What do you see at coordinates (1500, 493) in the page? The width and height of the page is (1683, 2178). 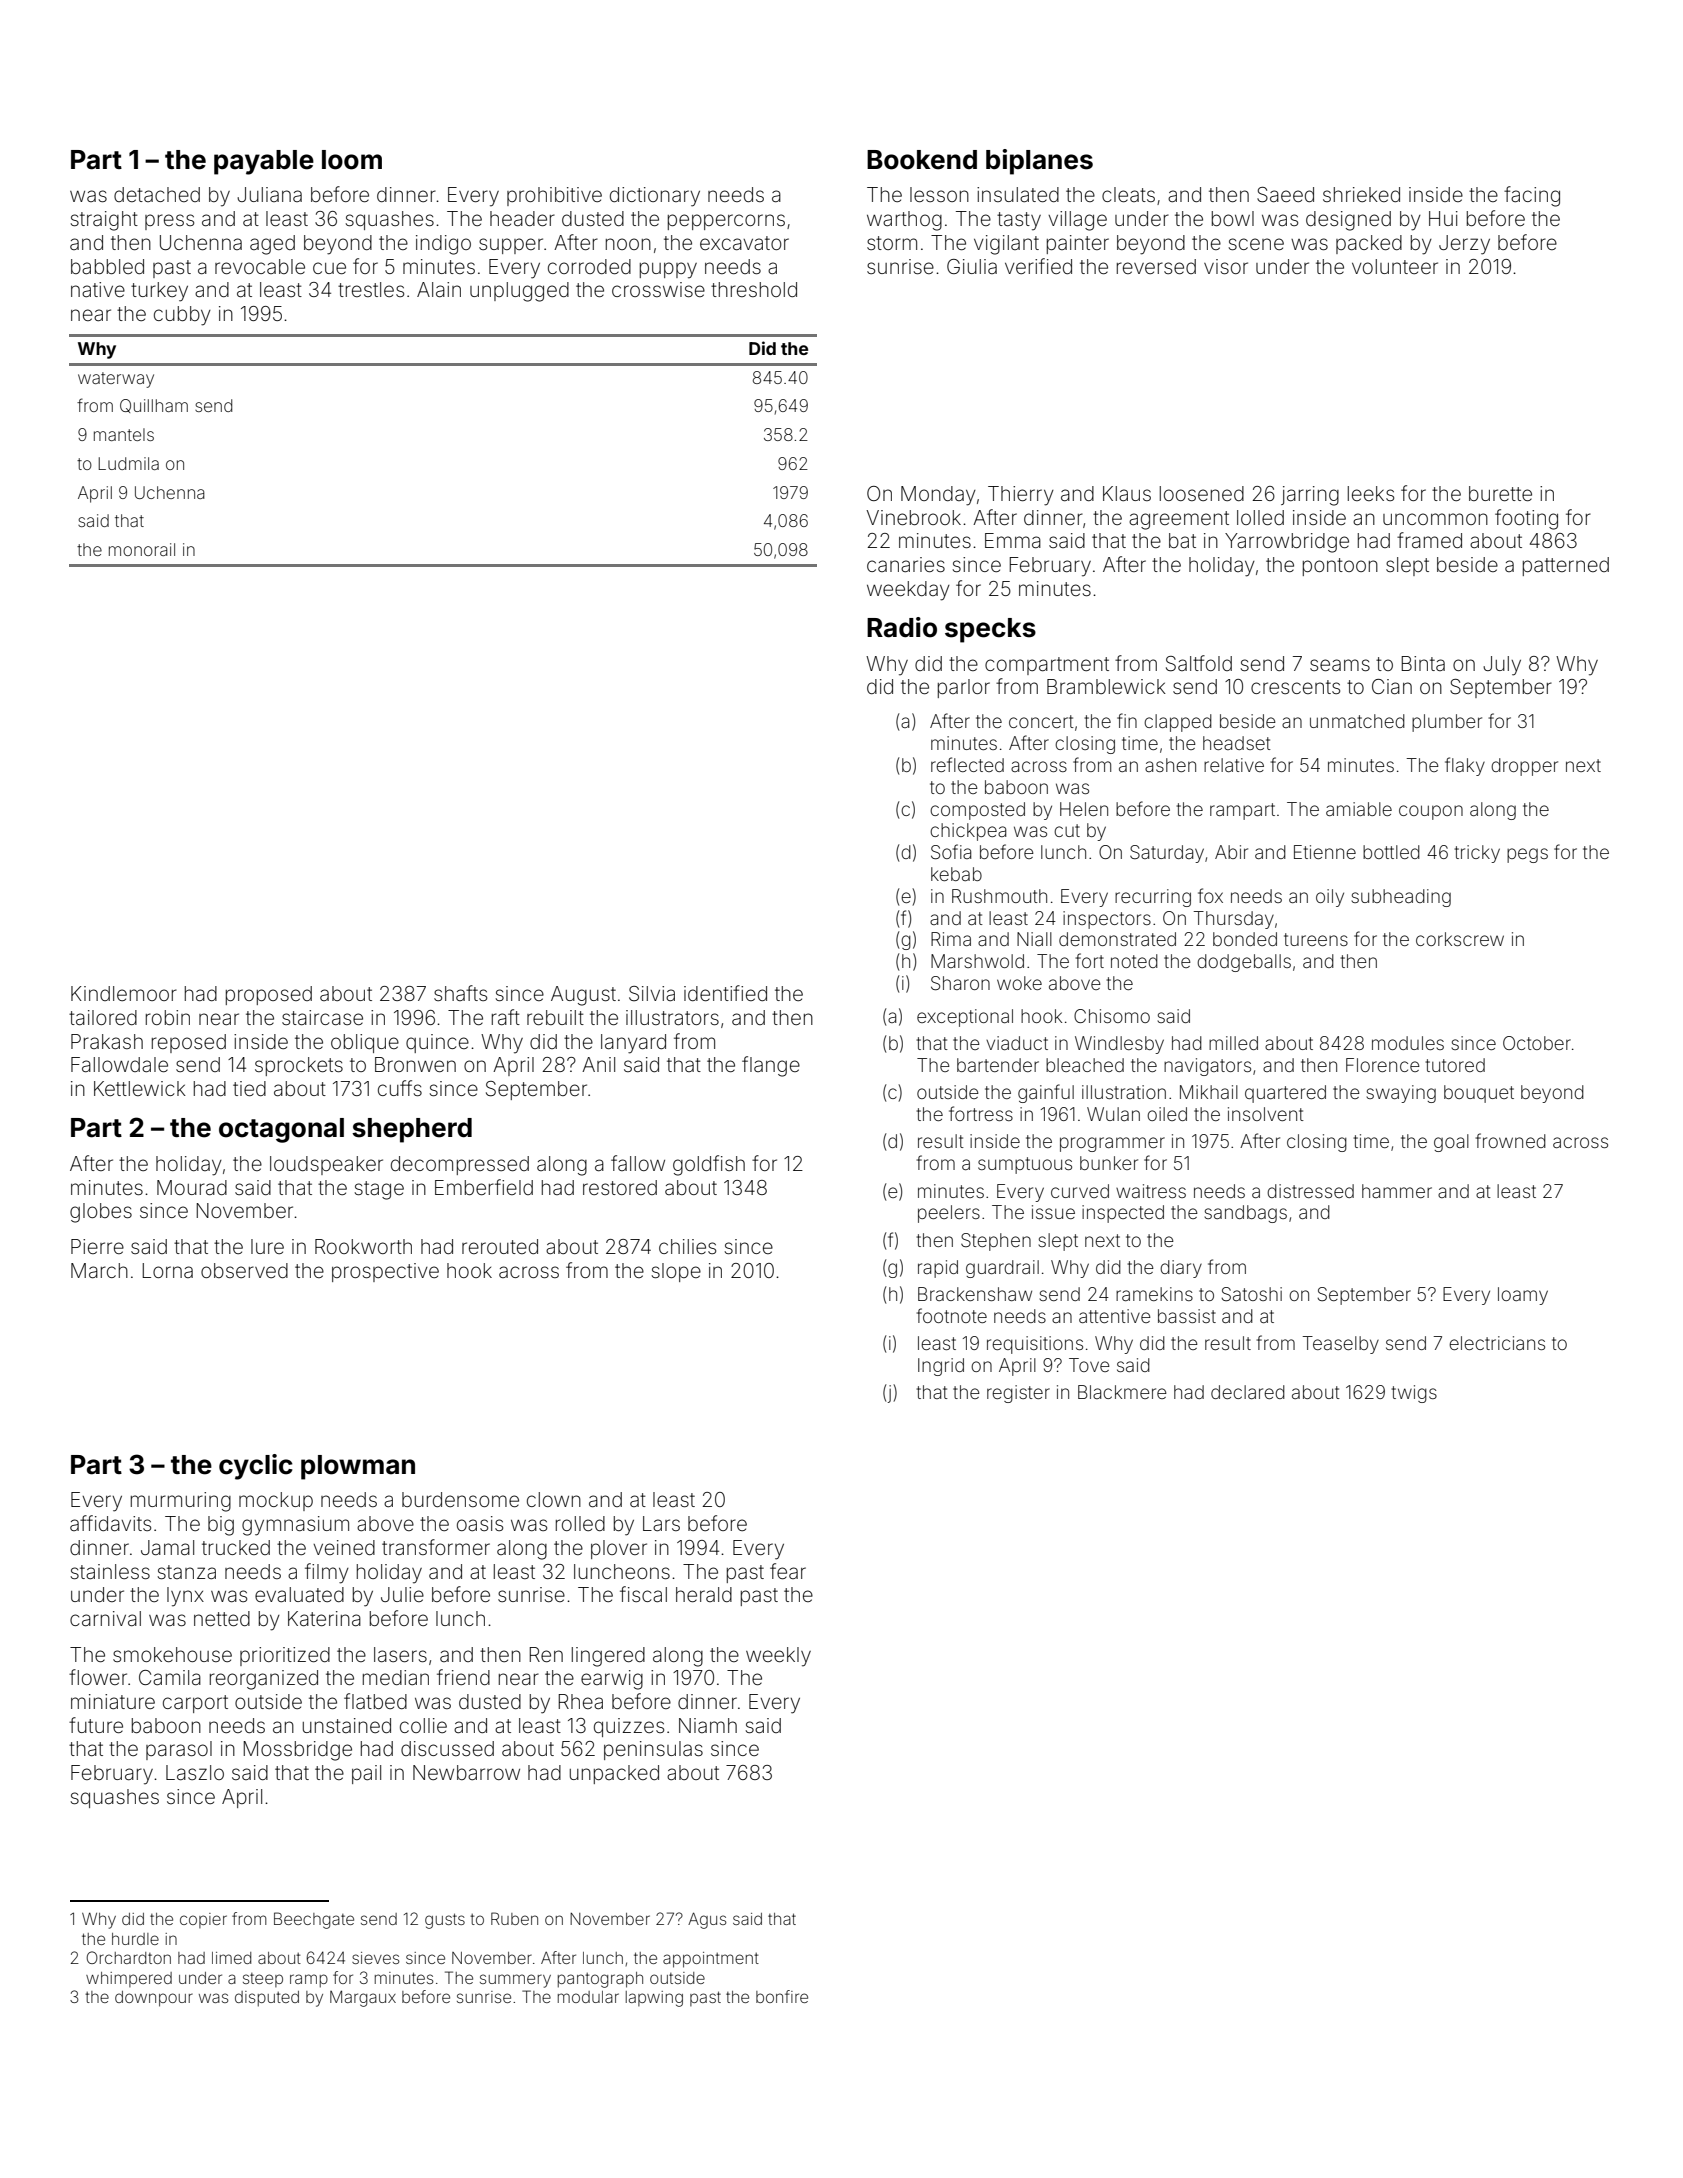 I see `burette` at bounding box center [1500, 493].
